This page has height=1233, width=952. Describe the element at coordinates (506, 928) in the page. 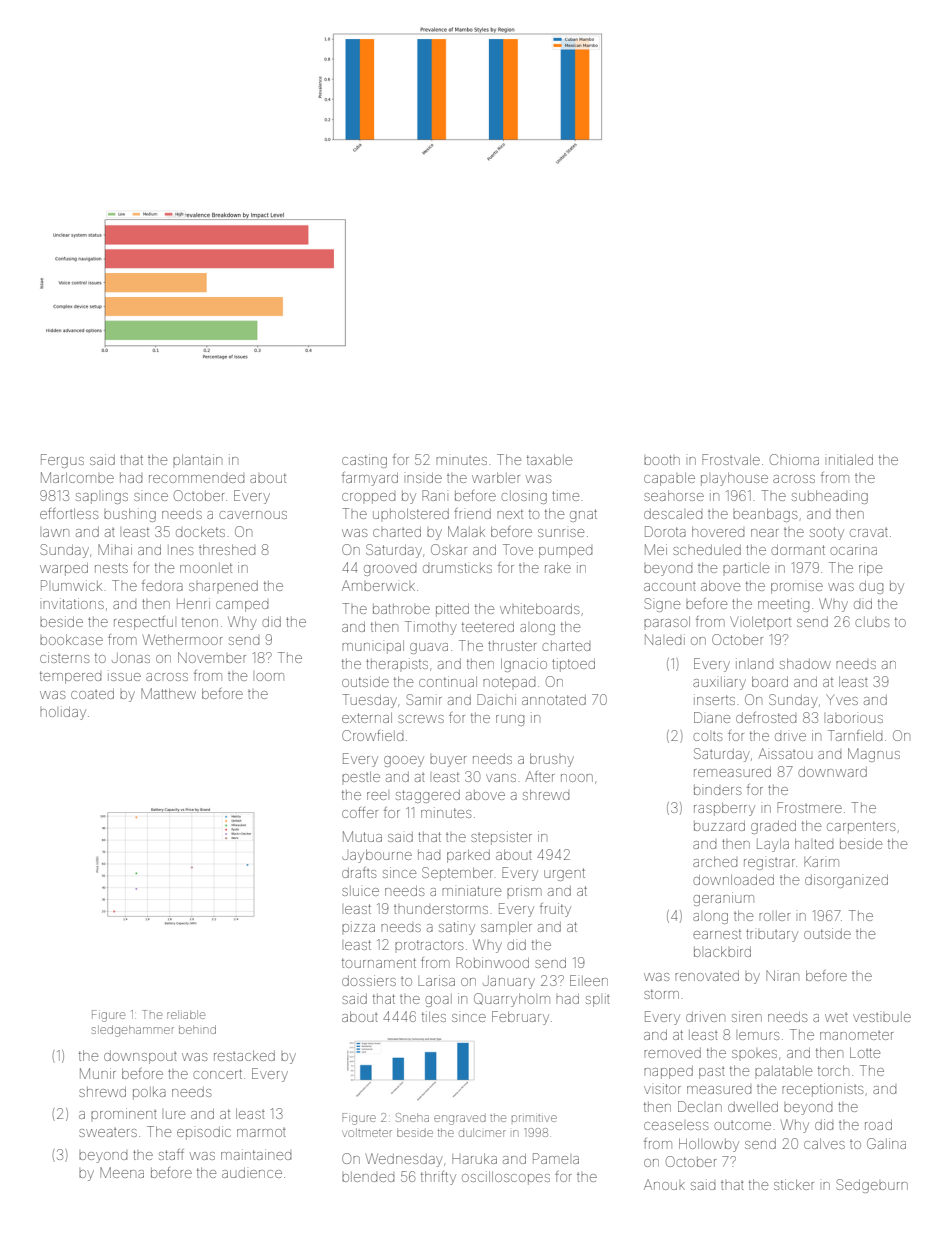

I see `sampler` at that location.
